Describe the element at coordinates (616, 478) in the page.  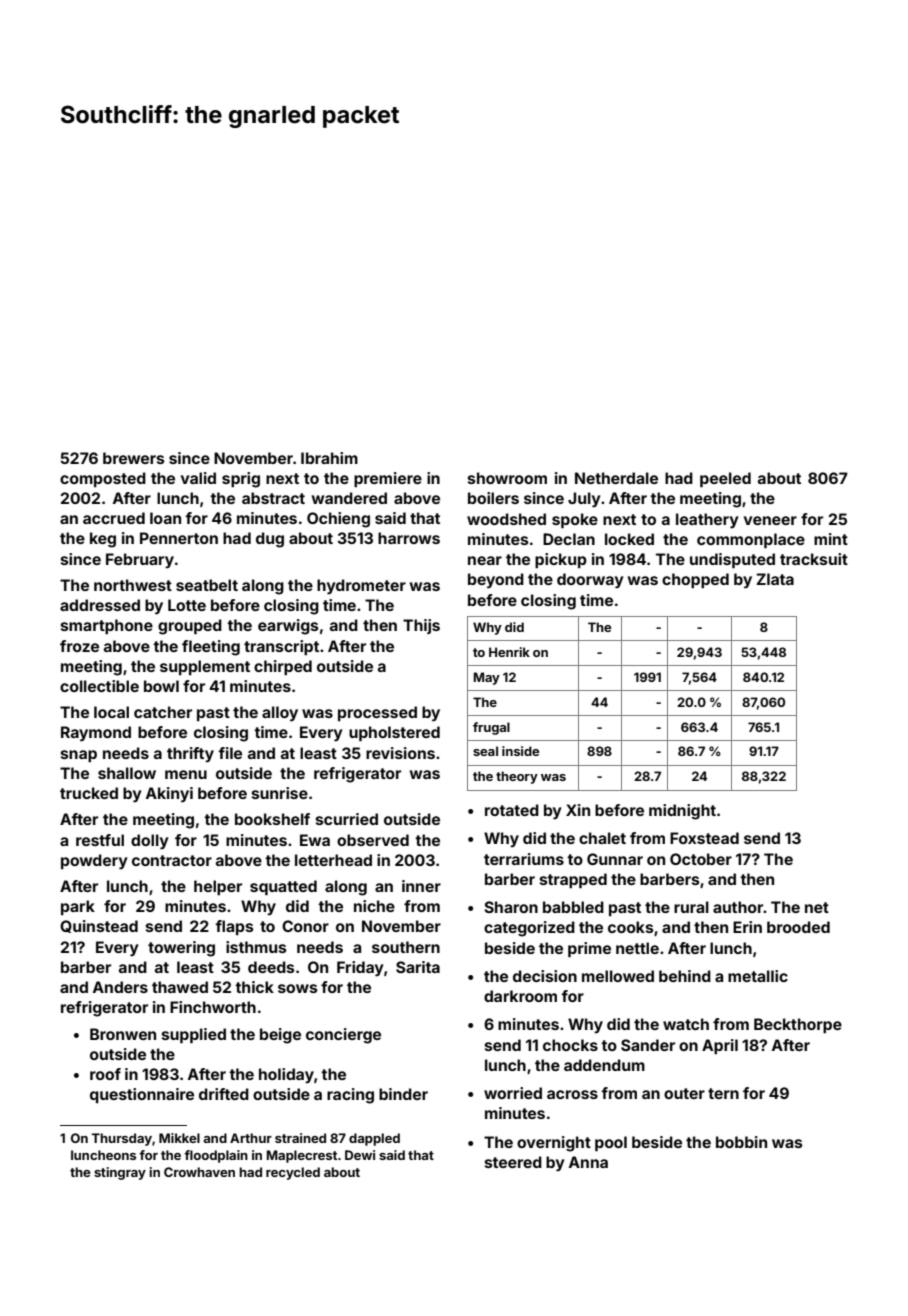
I see `Netherdale` at that location.
